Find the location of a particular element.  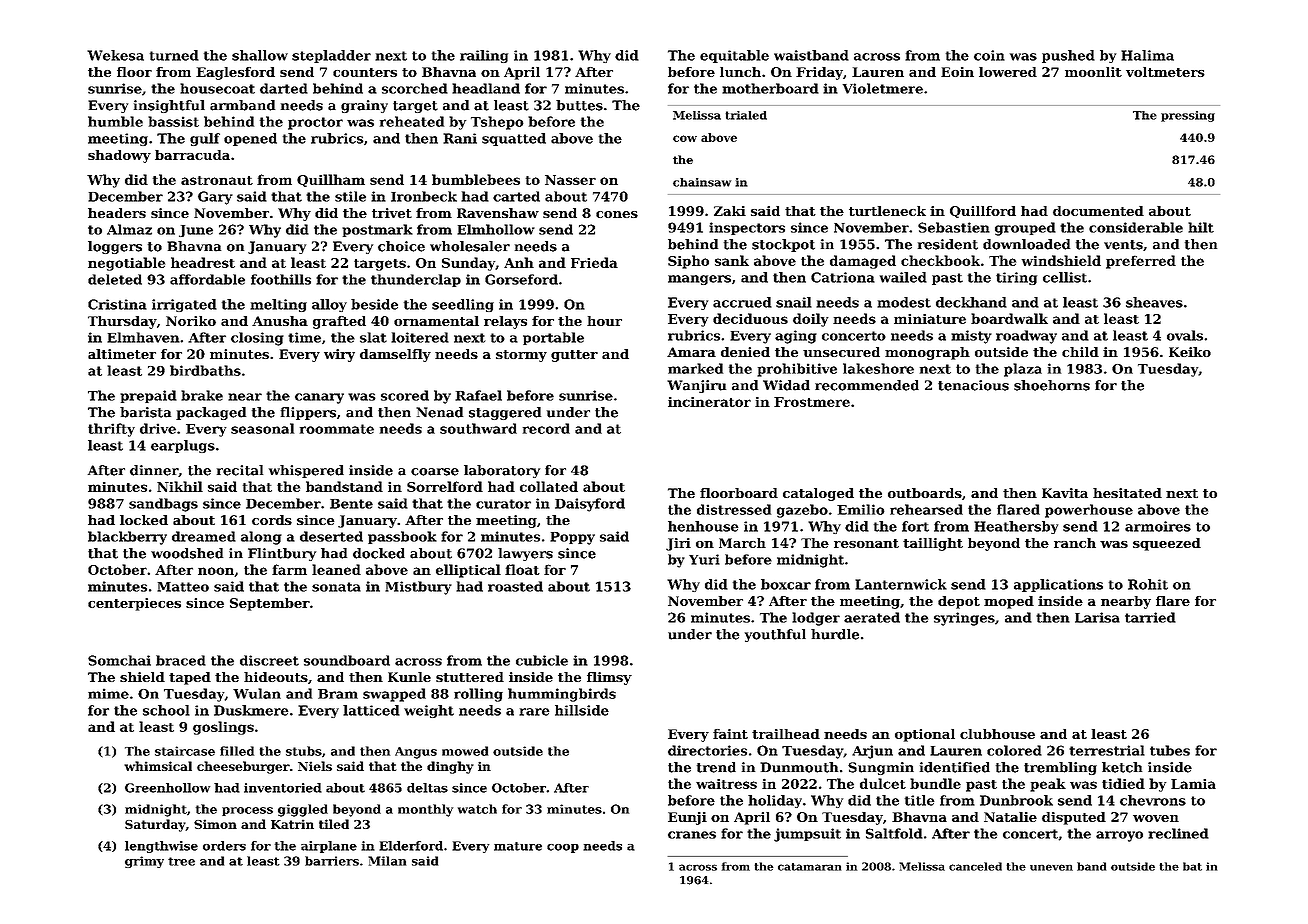

stormy is located at coordinates (521, 356).
